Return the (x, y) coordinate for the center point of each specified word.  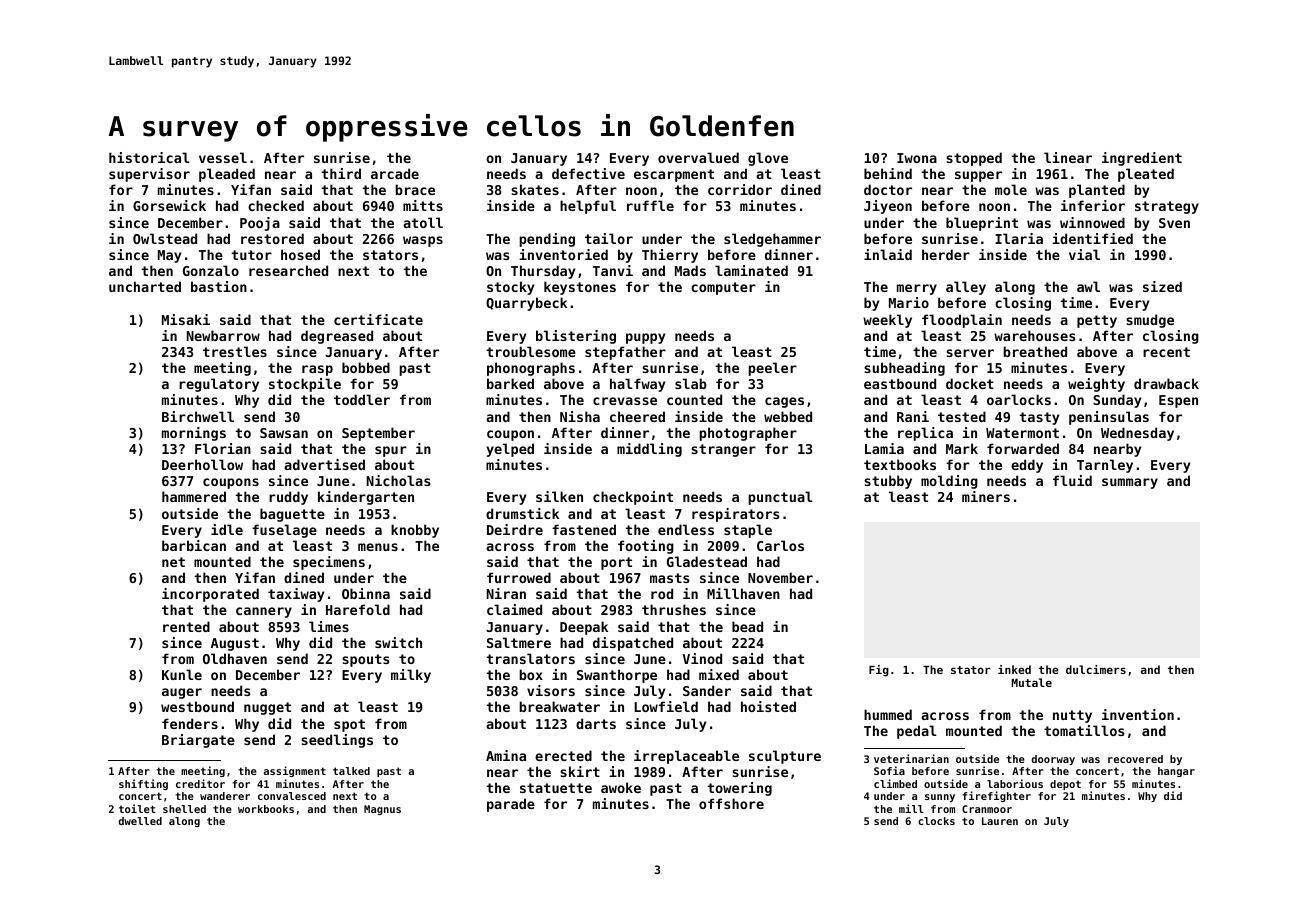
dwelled (140, 821)
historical (149, 157)
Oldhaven (235, 658)
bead (747, 626)
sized (1162, 286)
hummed (888, 714)
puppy (645, 338)
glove (768, 159)
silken (559, 496)
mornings (194, 434)
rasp (317, 370)
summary (1130, 483)
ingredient (1142, 159)
